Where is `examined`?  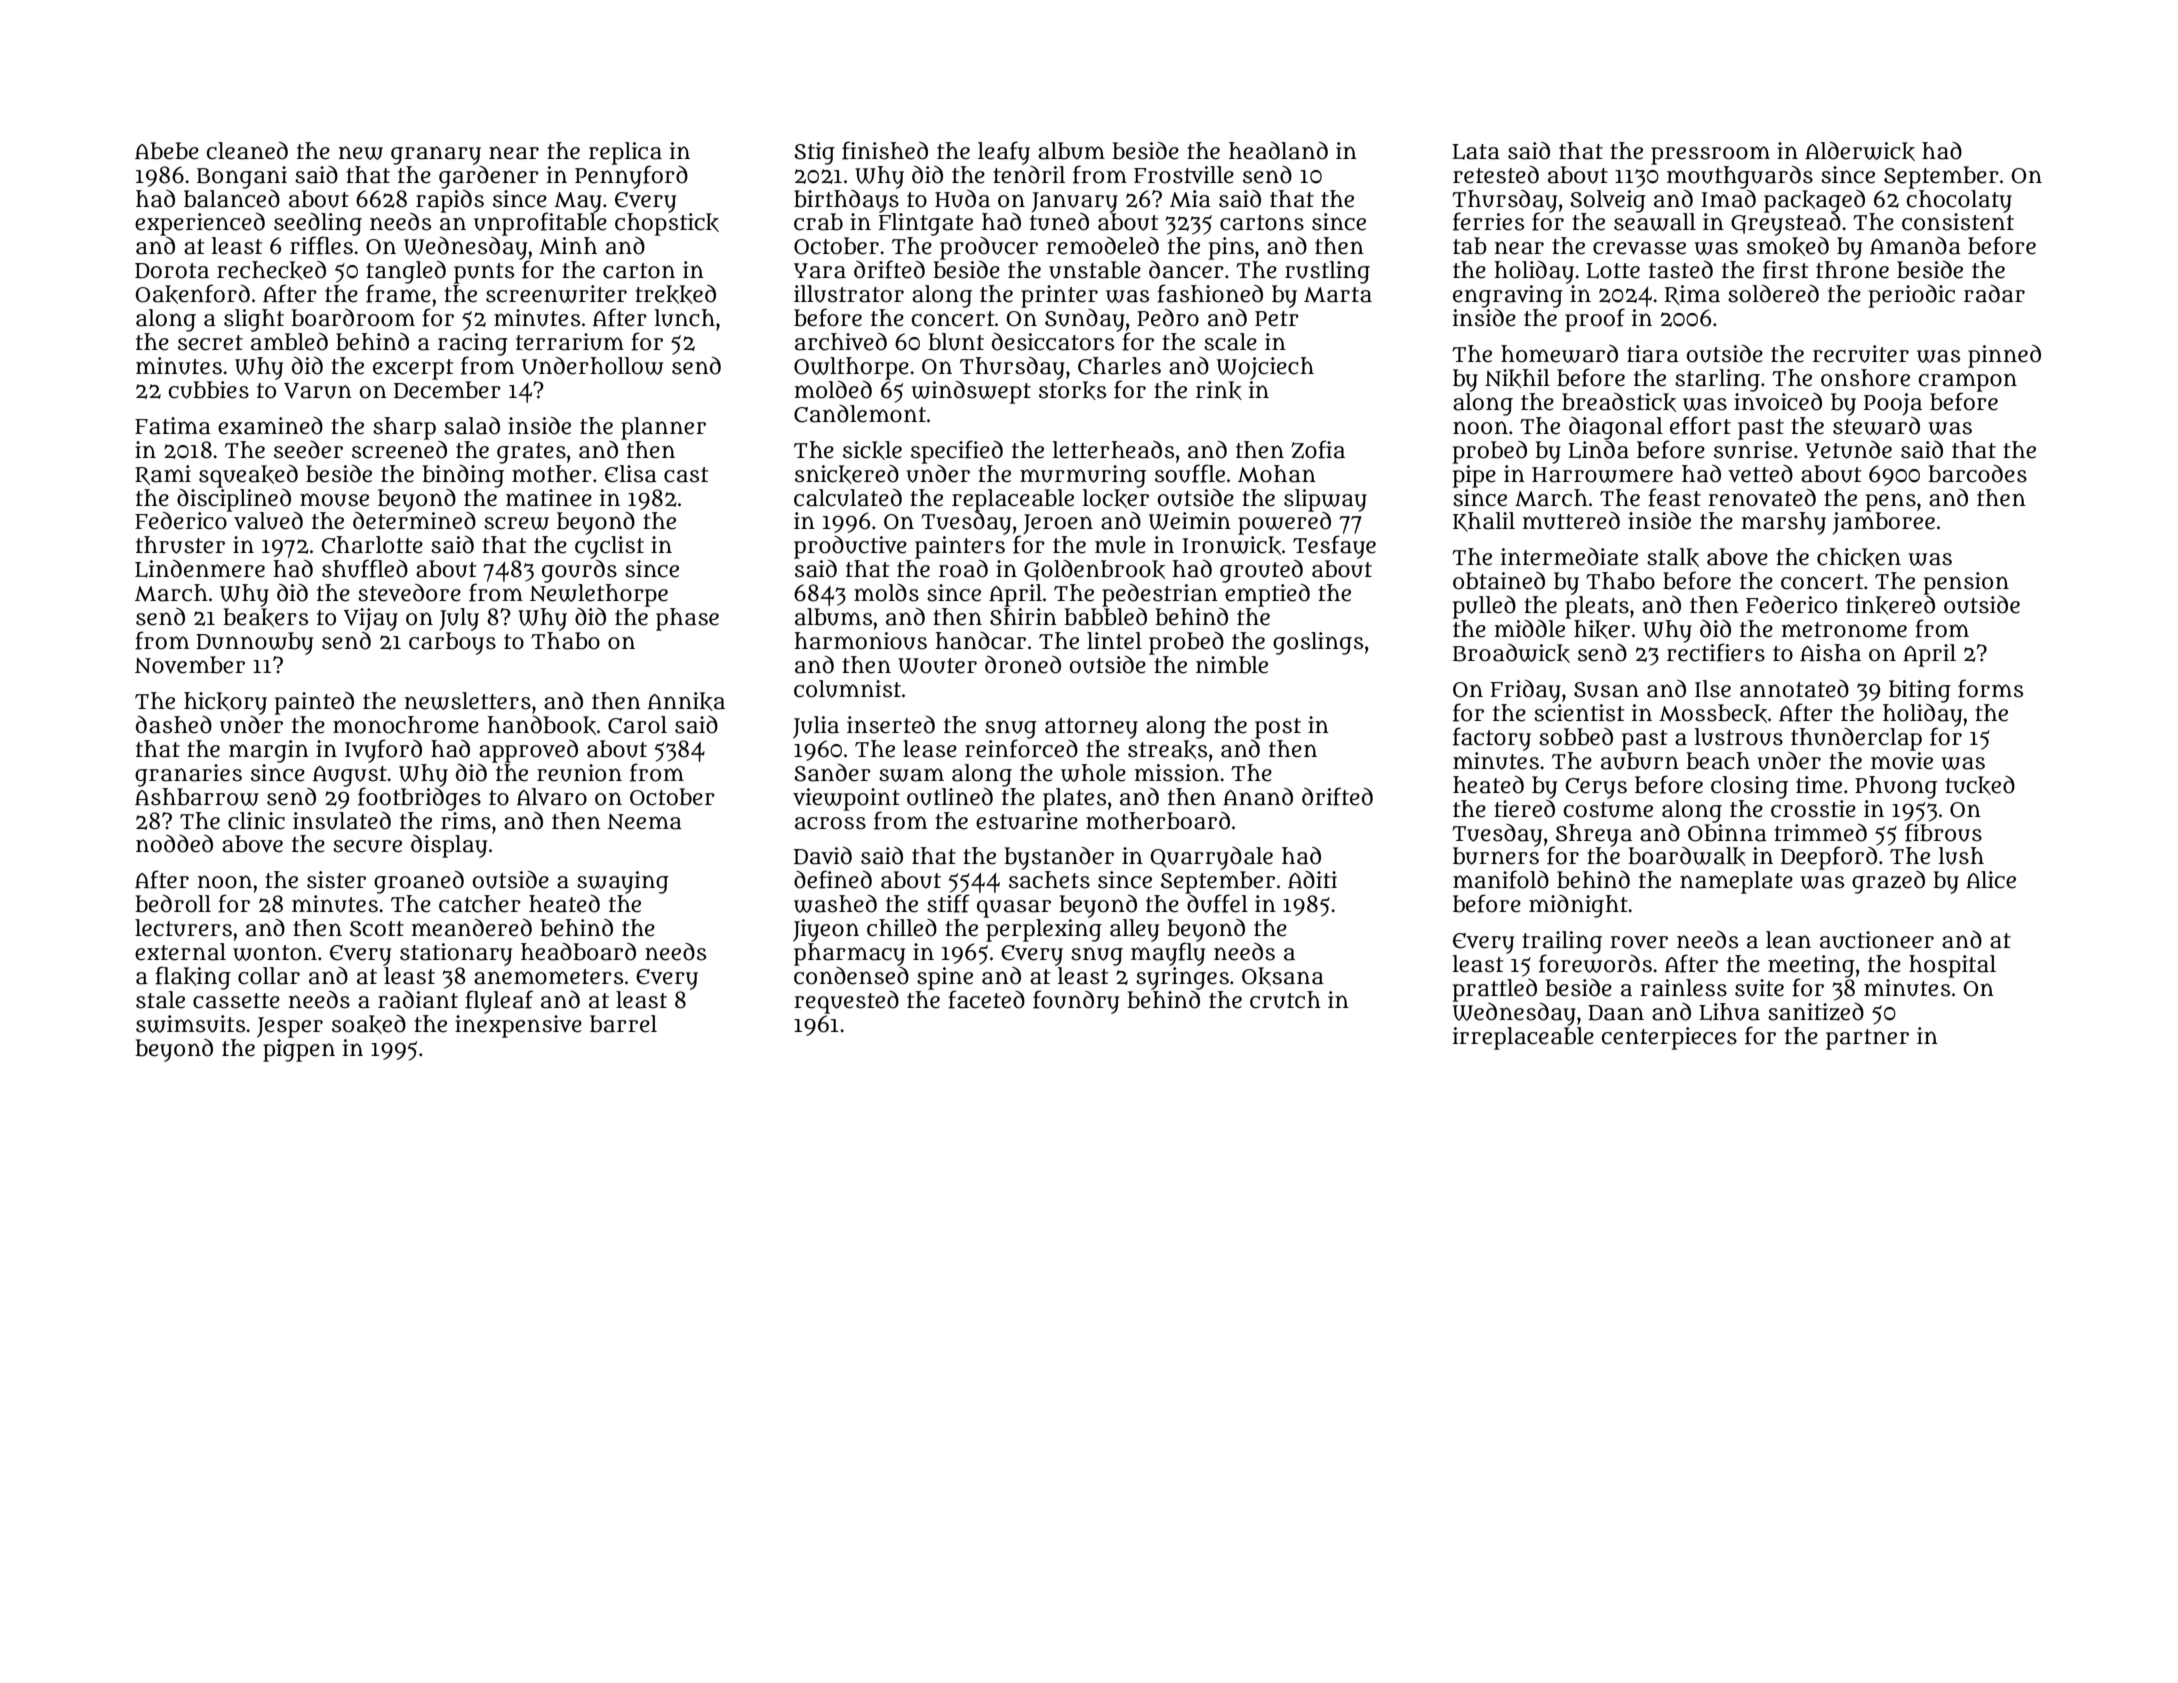 examined is located at coordinates (270, 426).
